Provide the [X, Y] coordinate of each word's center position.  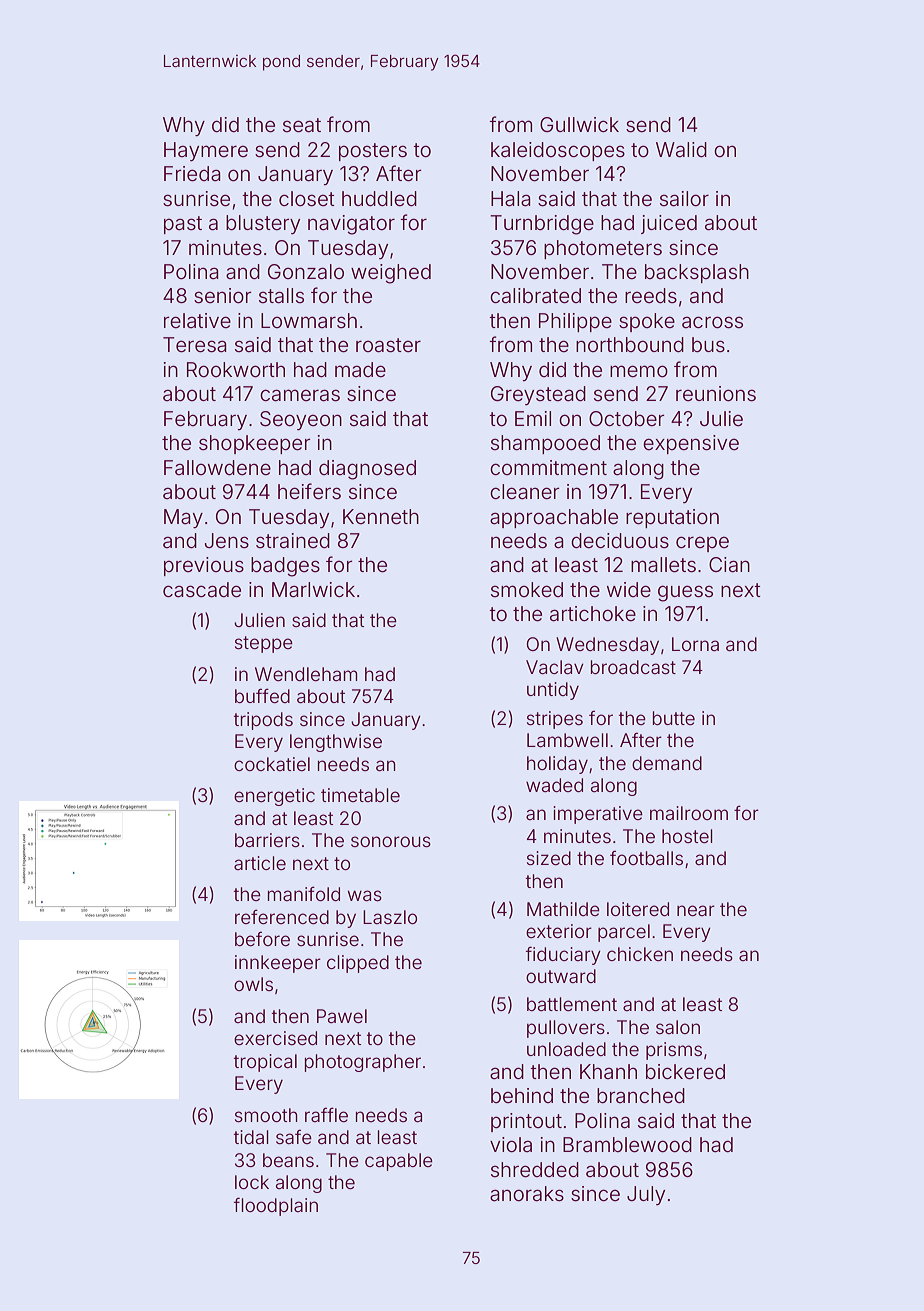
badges [285, 567]
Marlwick [313, 589]
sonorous [391, 841]
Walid [681, 149]
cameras [300, 395]
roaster [388, 345]
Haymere [206, 151]
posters [373, 152]
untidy [553, 691]
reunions [716, 393]
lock [252, 1182]
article [260, 863]
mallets [663, 564]
